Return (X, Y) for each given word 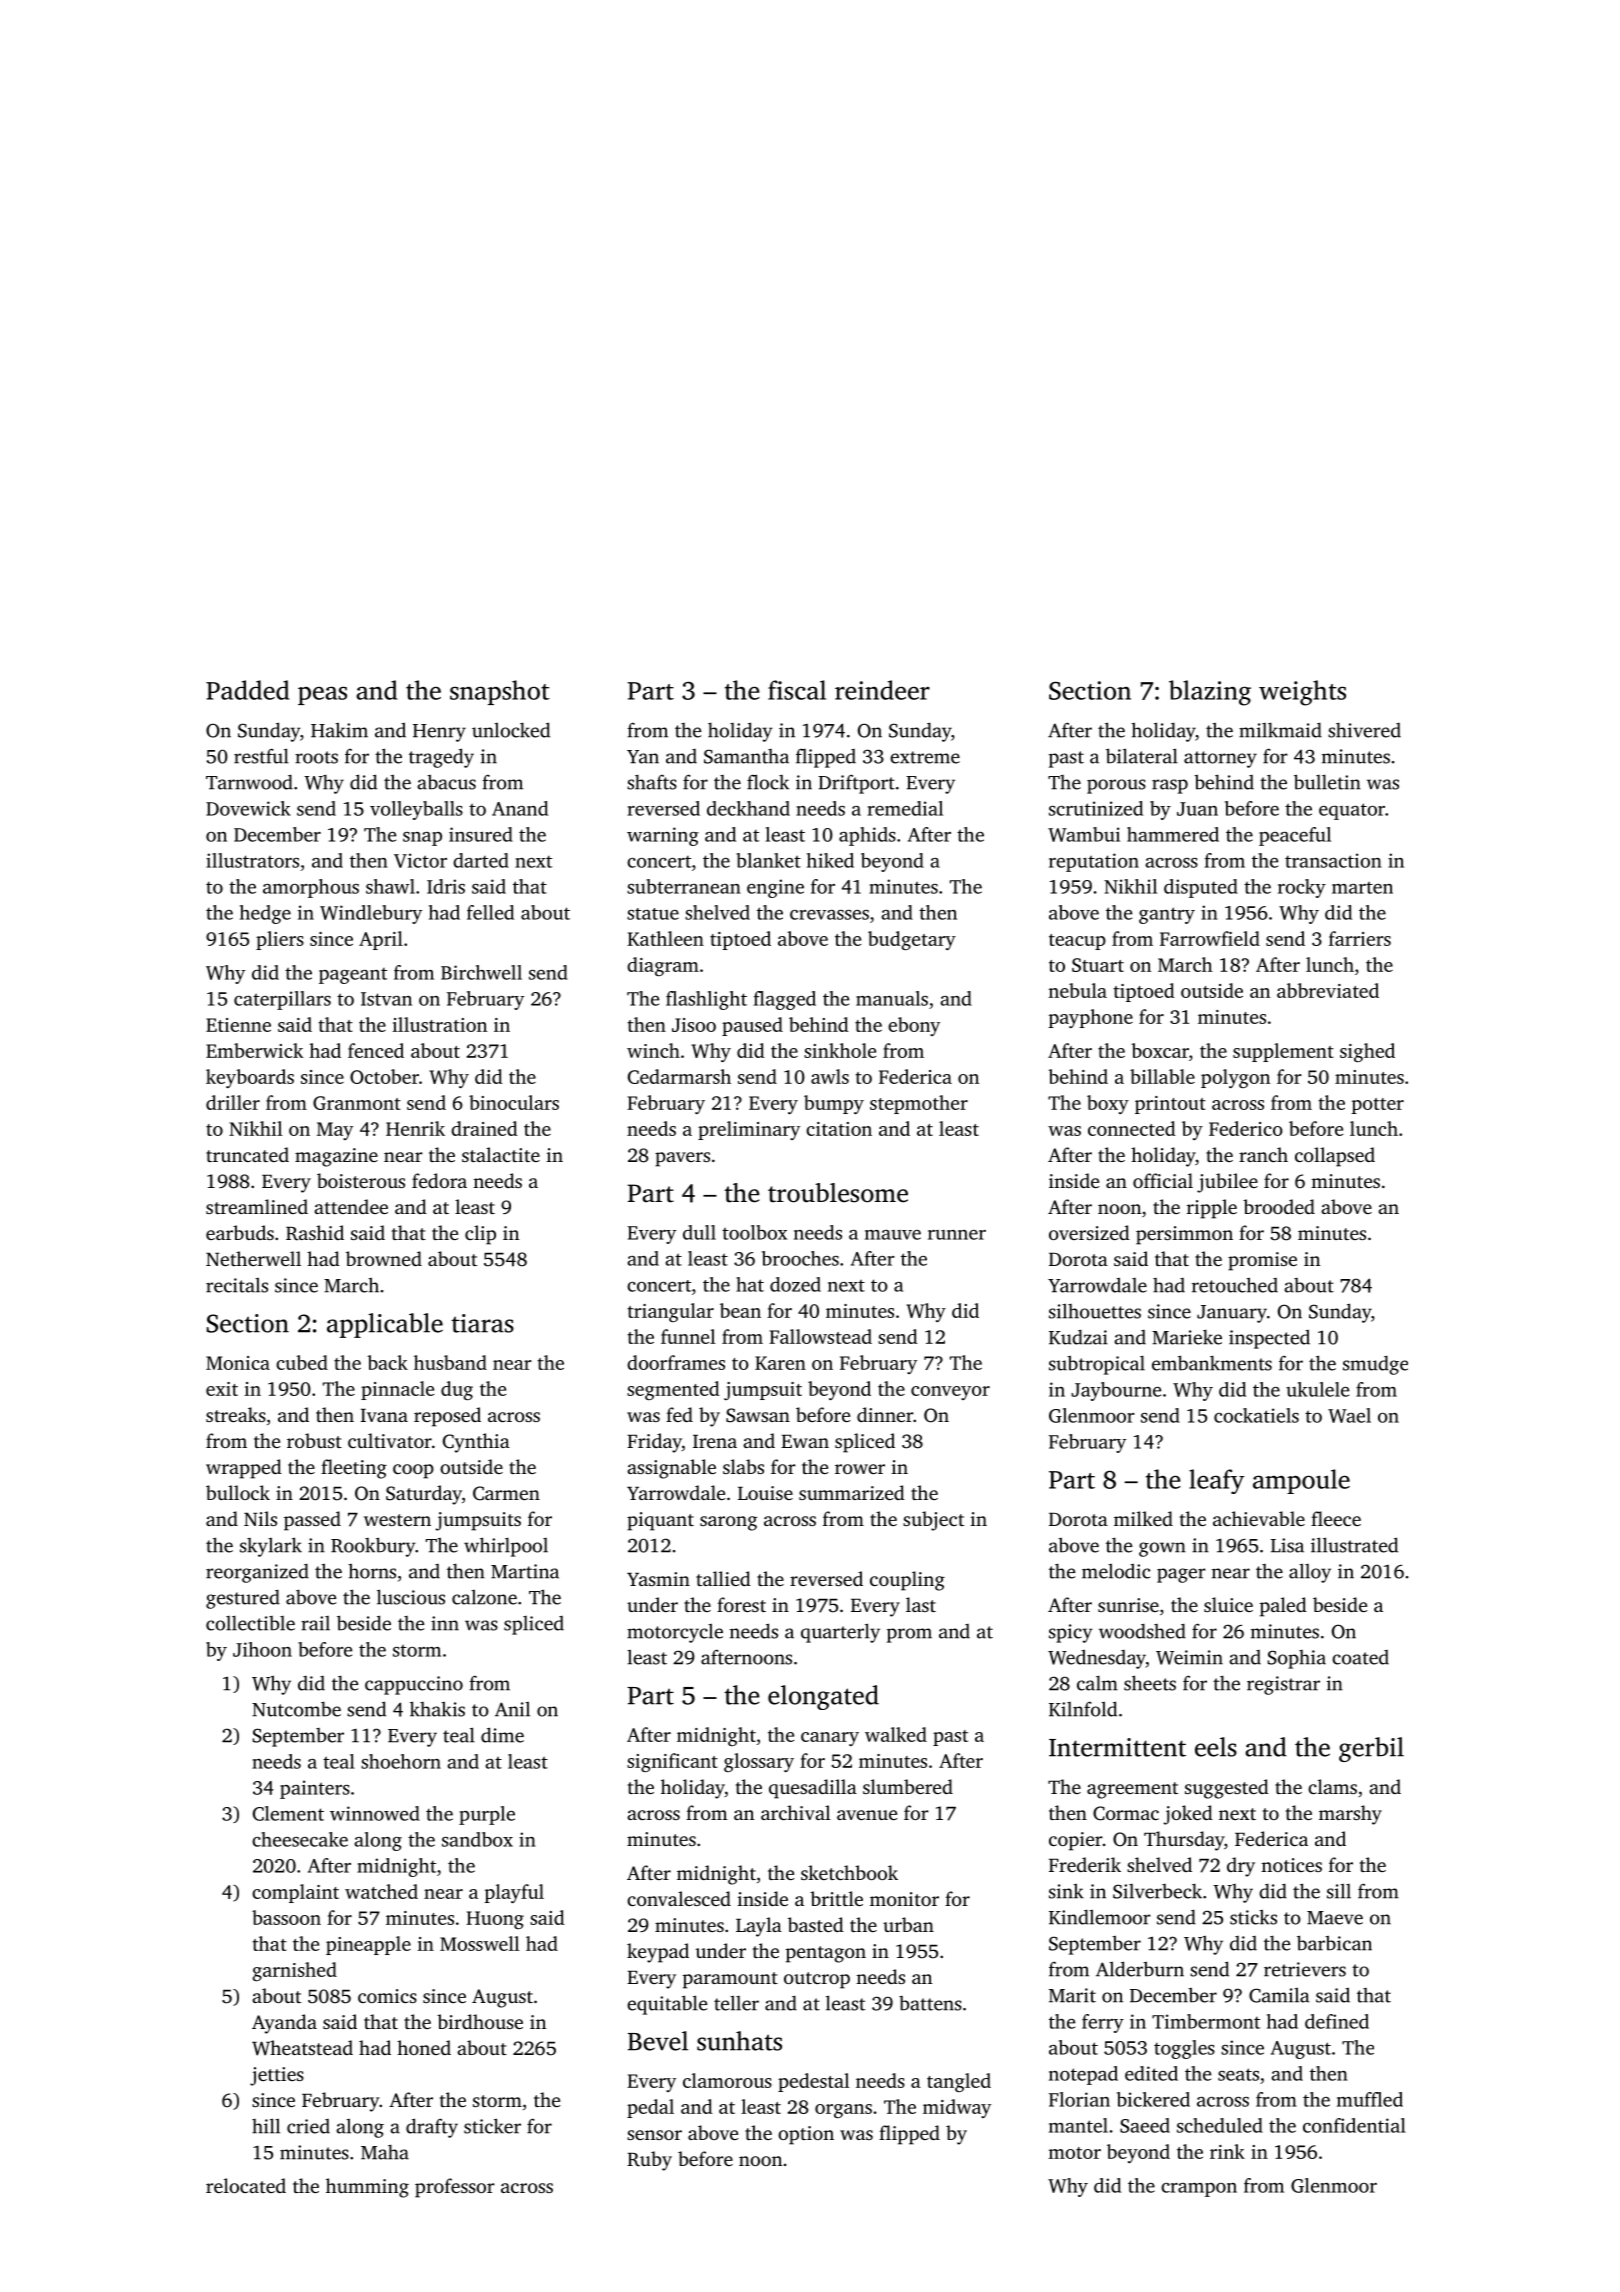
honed (424, 2047)
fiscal (797, 690)
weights (1302, 693)
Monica (238, 1363)
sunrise (1128, 1605)
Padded (247, 690)
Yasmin (658, 1579)
